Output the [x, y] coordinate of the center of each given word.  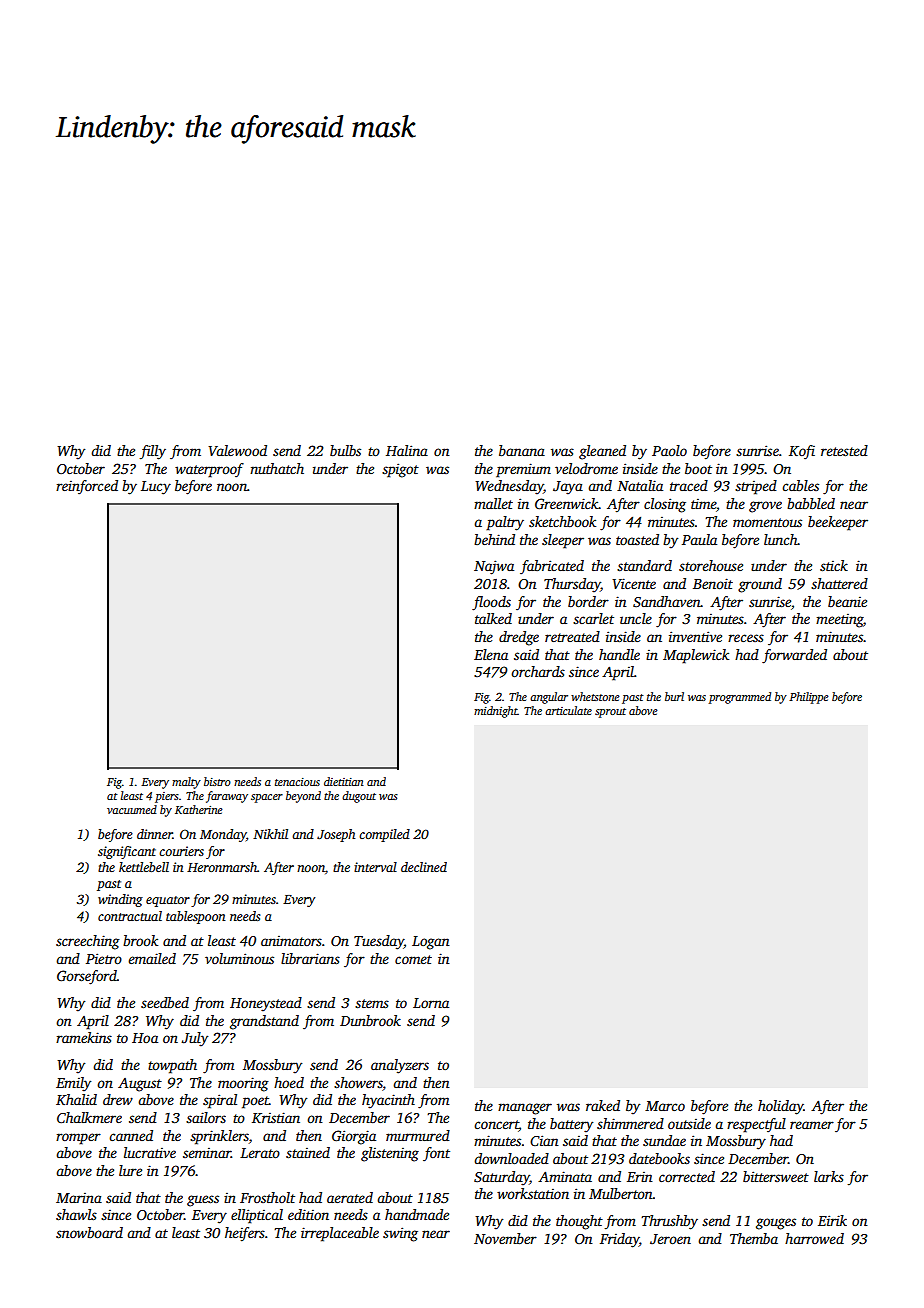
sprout [610, 713]
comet [413, 959]
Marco [665, 1106]
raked [603, 1105]
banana [522, 450]
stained [308, 1152]
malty [186, 783]
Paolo [669, 450]
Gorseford [87, 977]
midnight [496, 712]
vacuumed [132, 809]
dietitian [344, 781]
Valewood [237, 450]
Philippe [809, 698]
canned [131, 1135]
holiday [781, 1107]
